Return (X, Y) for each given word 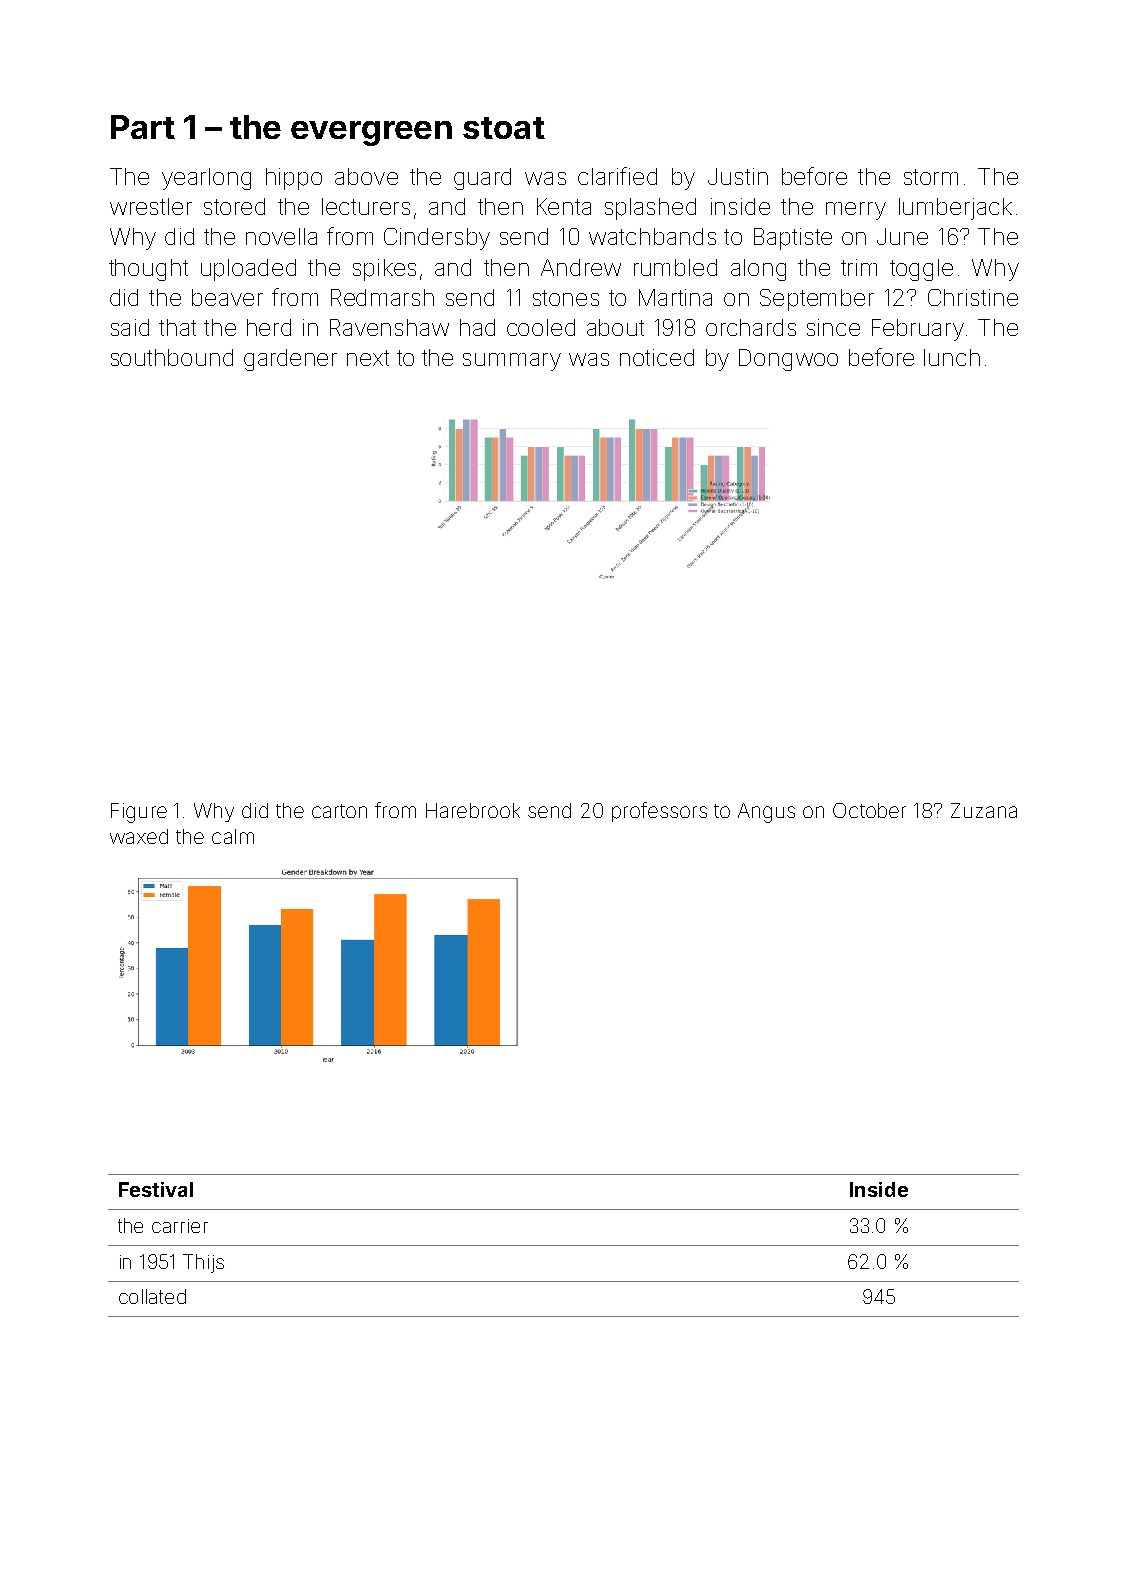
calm (233, 836)
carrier (180, 1226)
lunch (952, 357)
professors (659, 812)
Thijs (203, 1263)
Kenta (564, 206)
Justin (738, 176)
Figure (139, 813)
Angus (766, 813)
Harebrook (473, 810)
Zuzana (984, 810)
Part (143, 127)
